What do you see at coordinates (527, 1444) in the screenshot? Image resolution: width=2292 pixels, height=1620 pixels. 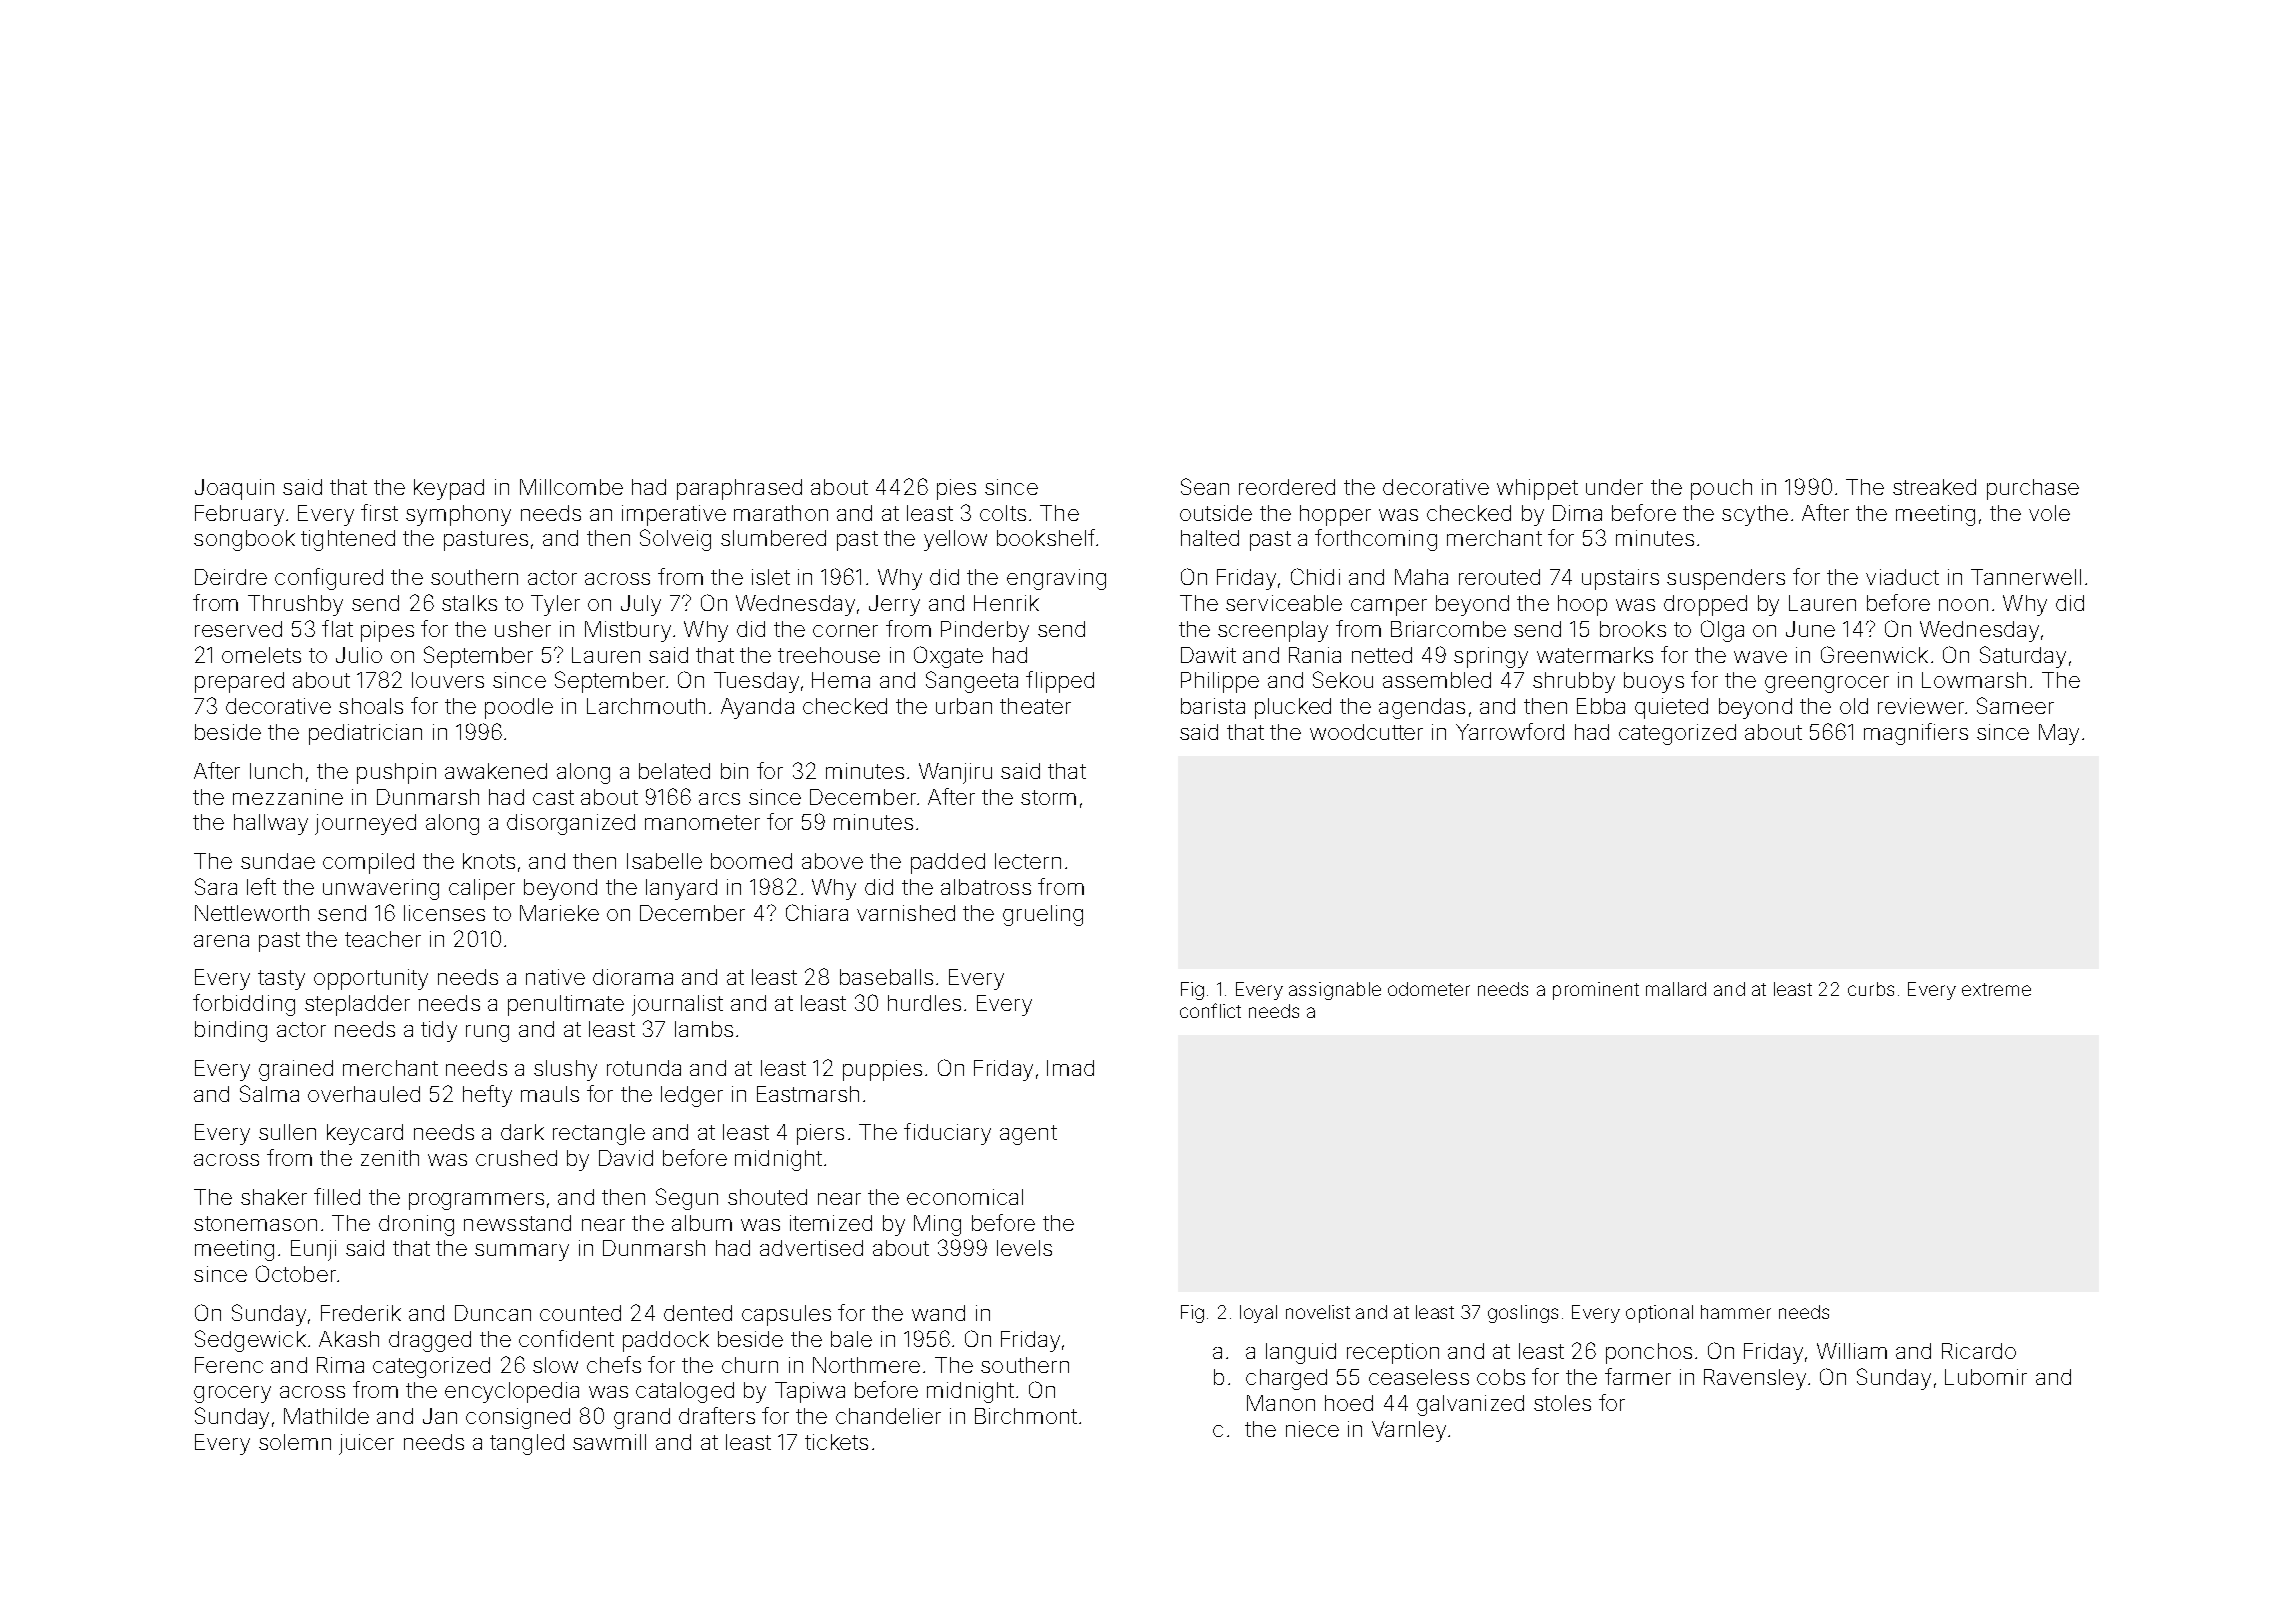 I see `tangled` at bounding box center [527, 1444].
